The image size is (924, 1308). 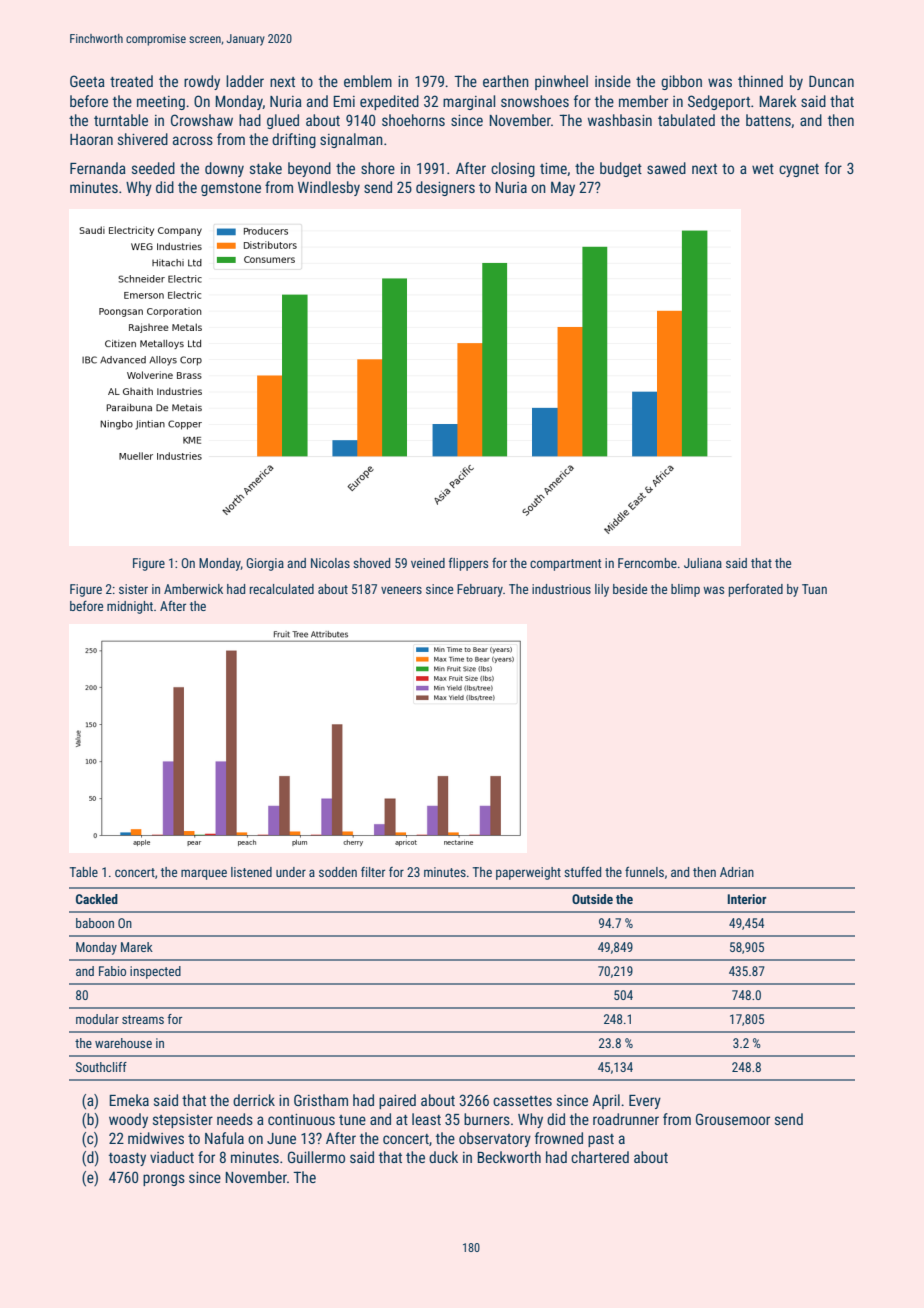 What do you see at coordinates (373, 872) in the screenshot?
I see `filter` at bounding box center [373, 872].
